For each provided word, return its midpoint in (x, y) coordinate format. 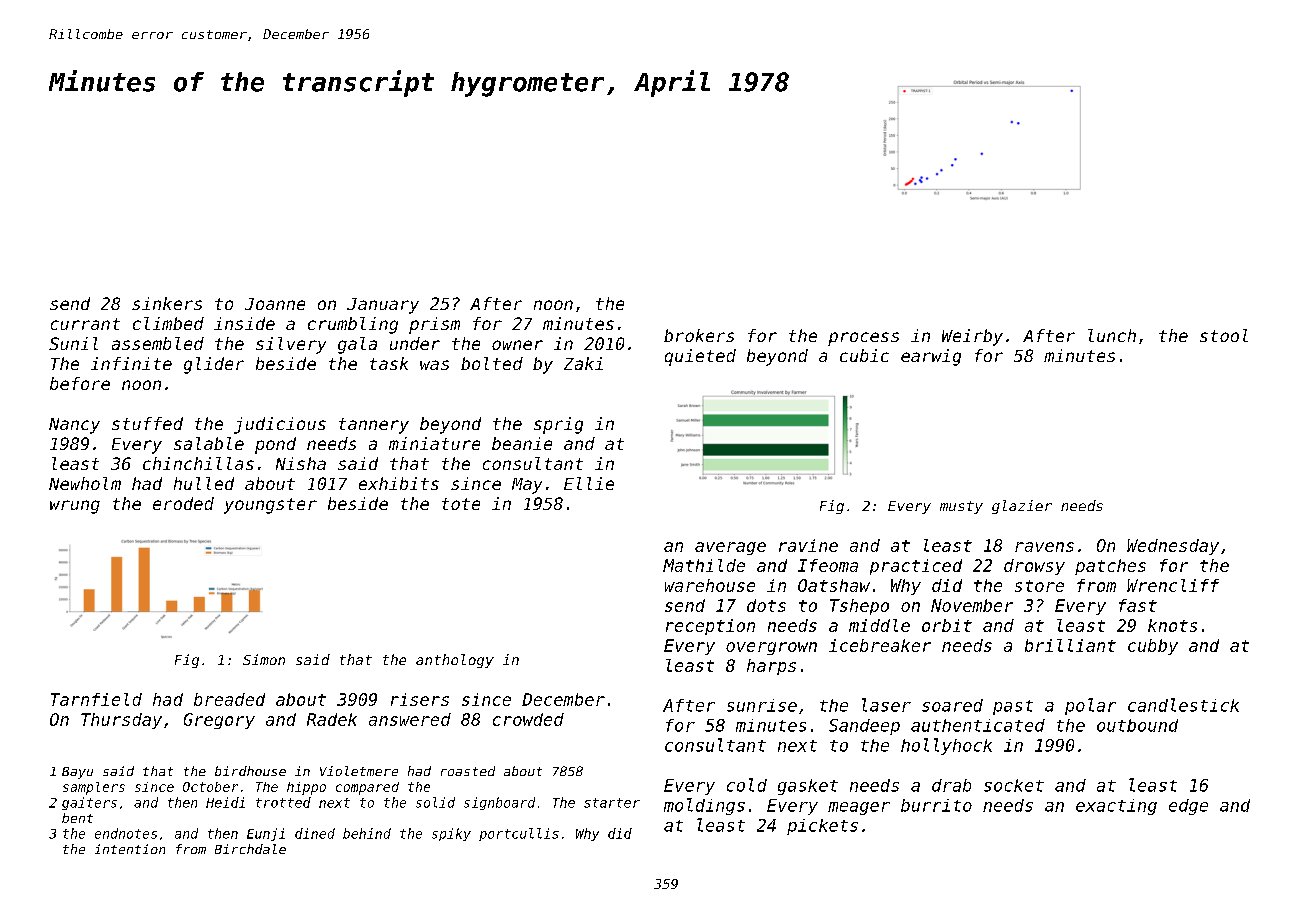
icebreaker (880, 645)
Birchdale (250, 849)
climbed (168, 323)
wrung (75, 507)
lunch (1112, 335)
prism (434, 325)
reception (710, 627)
